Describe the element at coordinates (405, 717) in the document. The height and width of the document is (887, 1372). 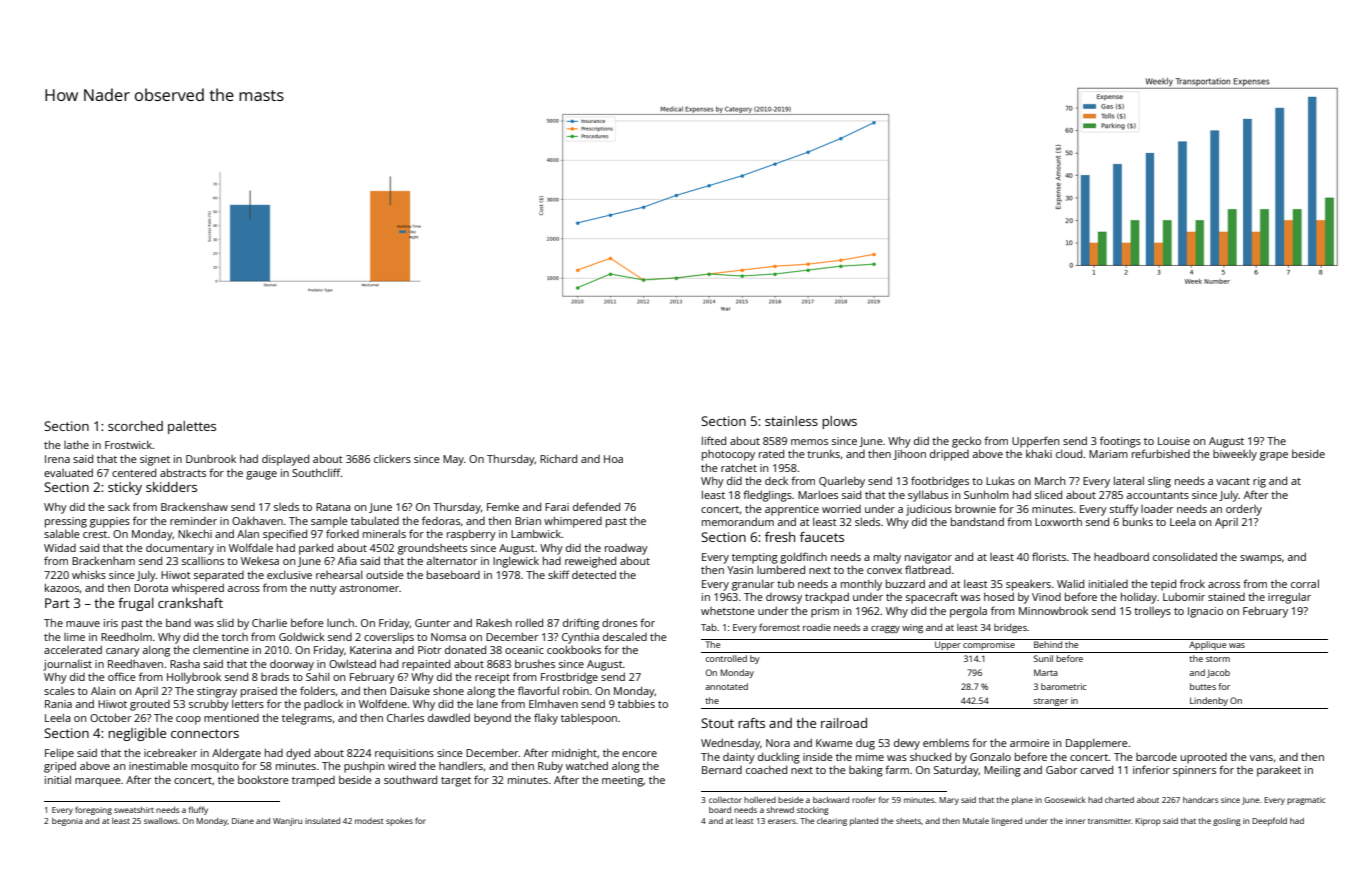
I see `Charles` at that location.
